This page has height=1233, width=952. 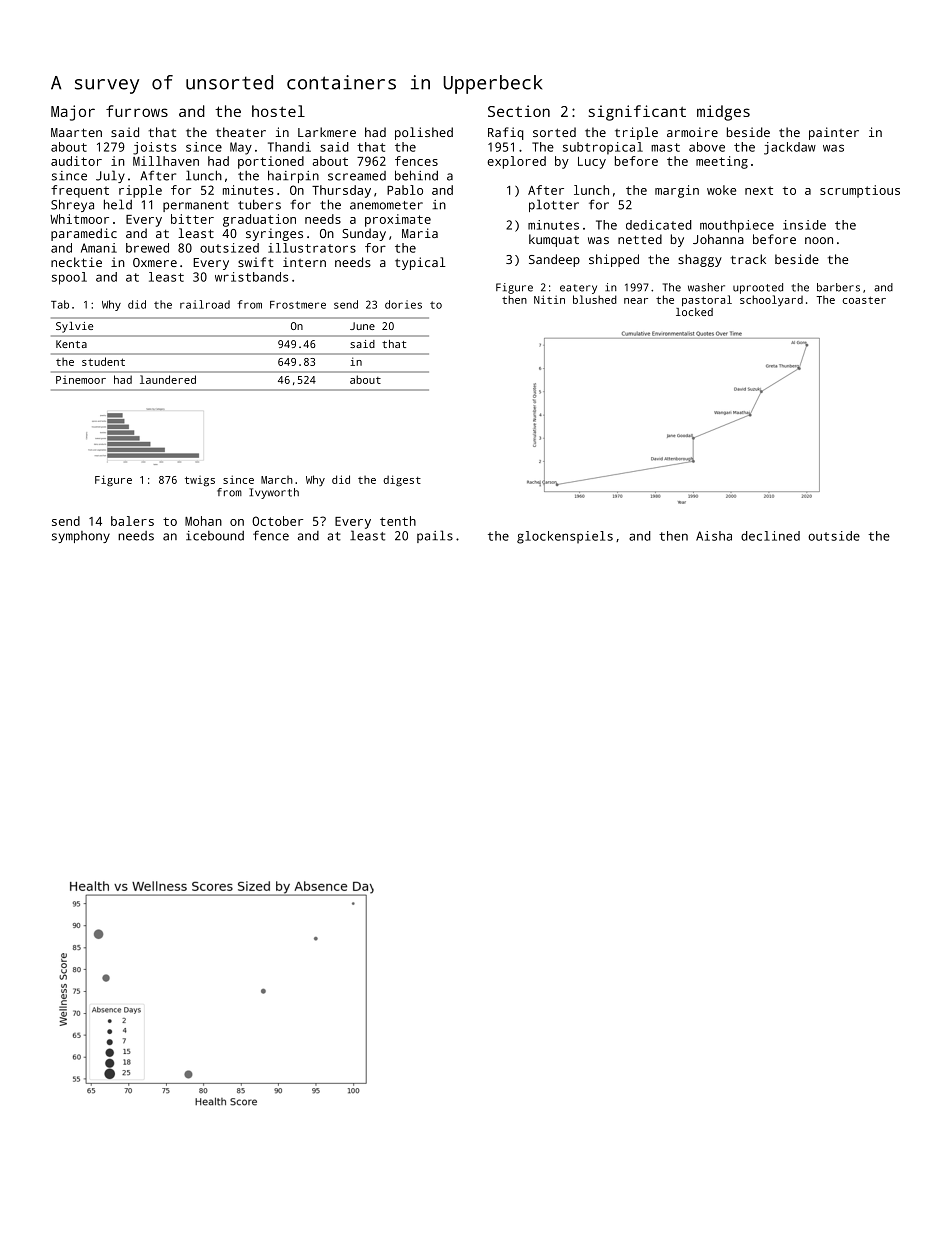 I want to click on digest, so click(x=402, y=481).
